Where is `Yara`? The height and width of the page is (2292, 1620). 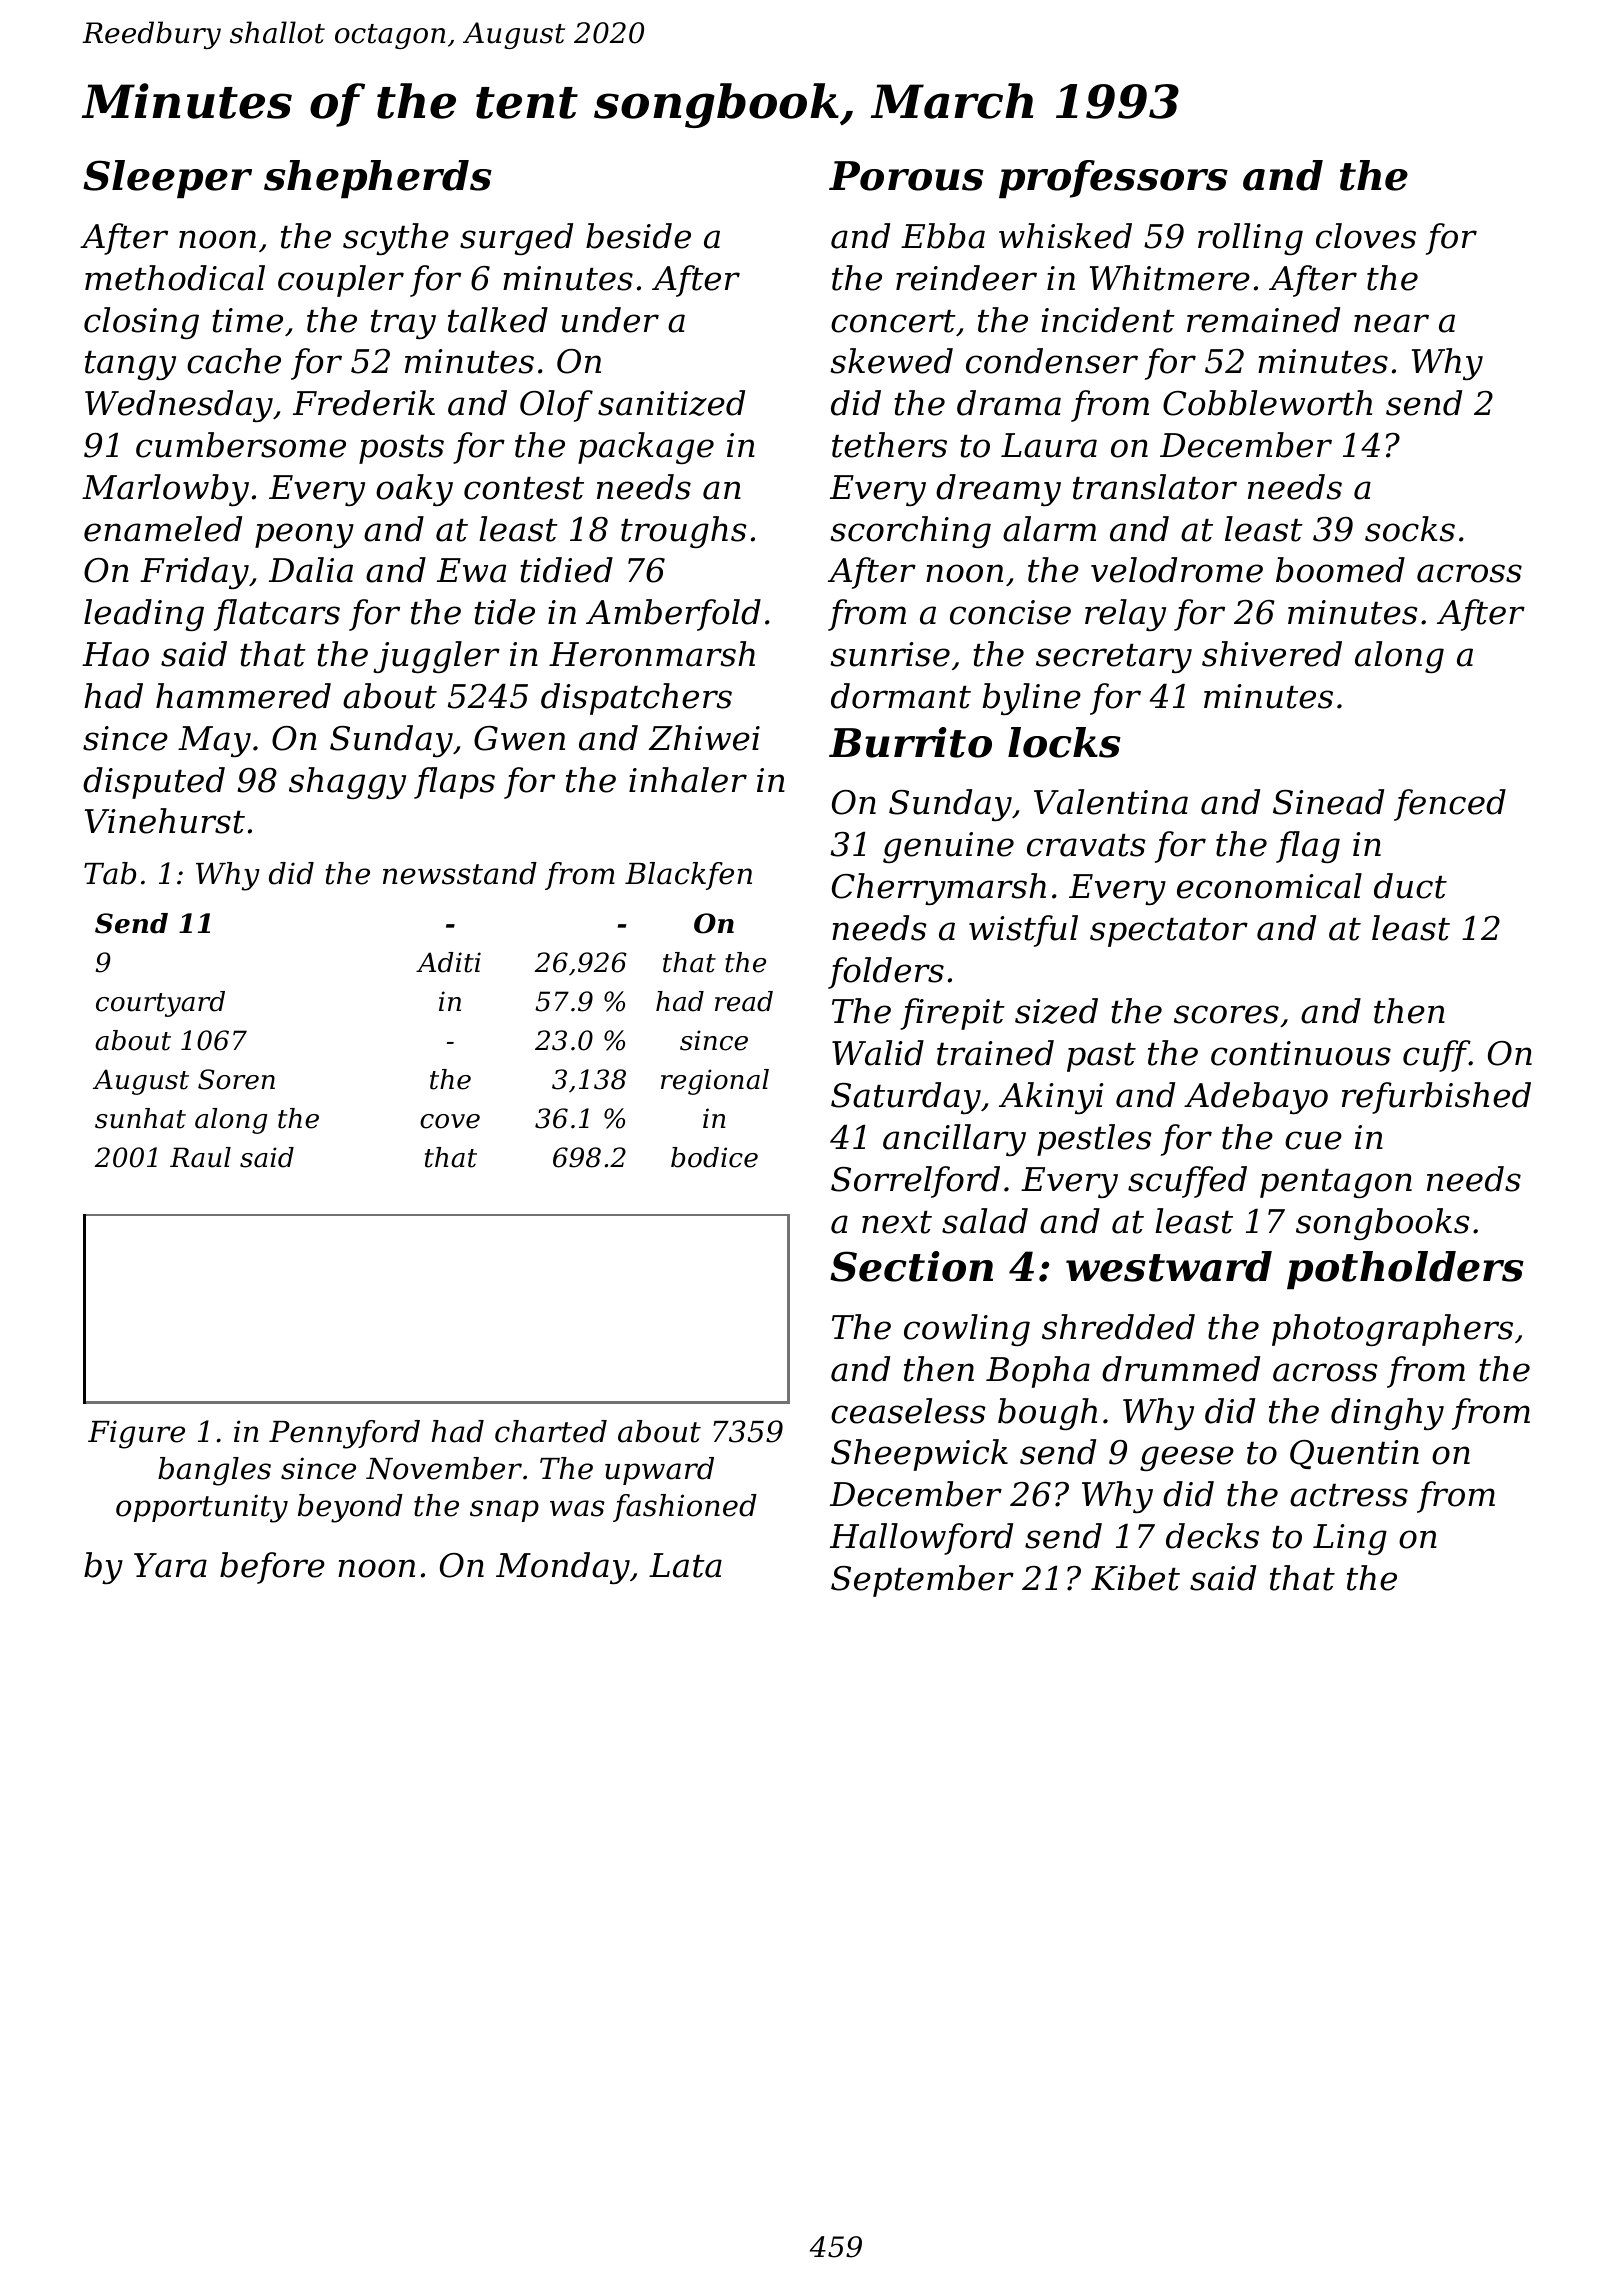 Yara is located at coordinates (170, 1565).
